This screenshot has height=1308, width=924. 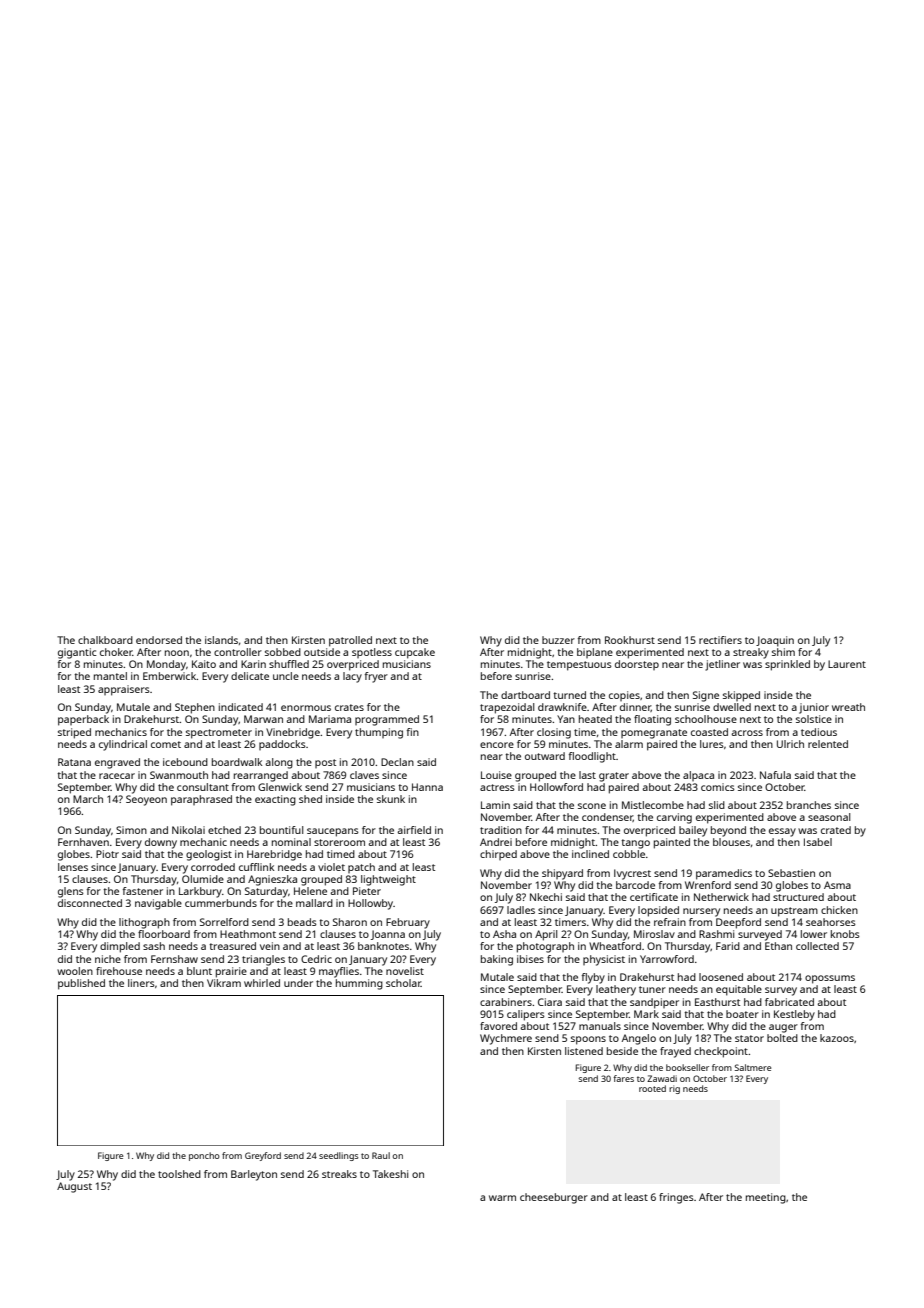 What do you see at coordinates (554, 1198) in the screenshot?
I see `cheeseburger` at bounding box center [554, 1198].
